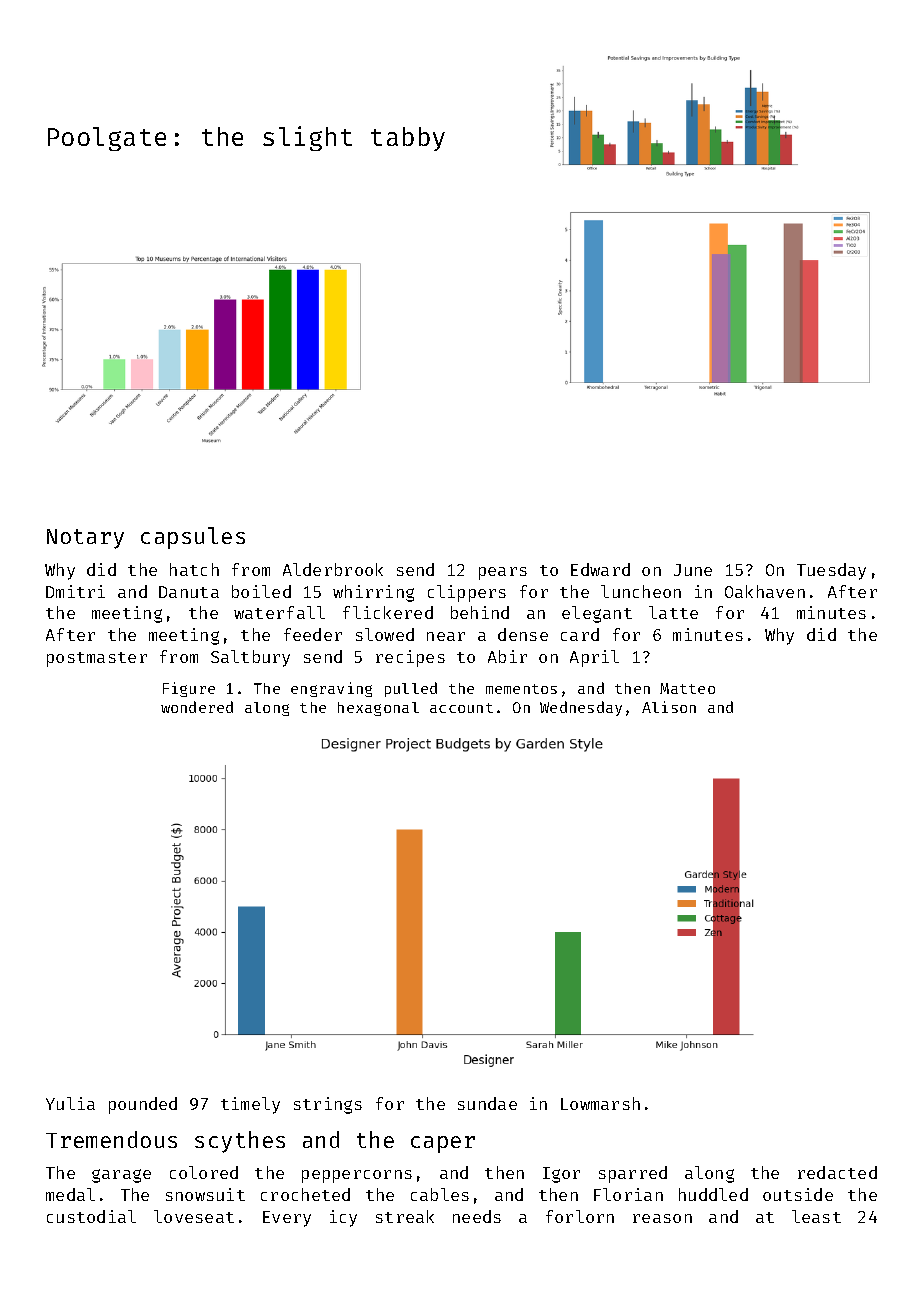 Image resolution: width=924 pixels, height=1314 pixels. What do you see at coordinates (600, 1103) in the screenshot?
I see `Lowmarsh` at bounding box center [600, 1103].
